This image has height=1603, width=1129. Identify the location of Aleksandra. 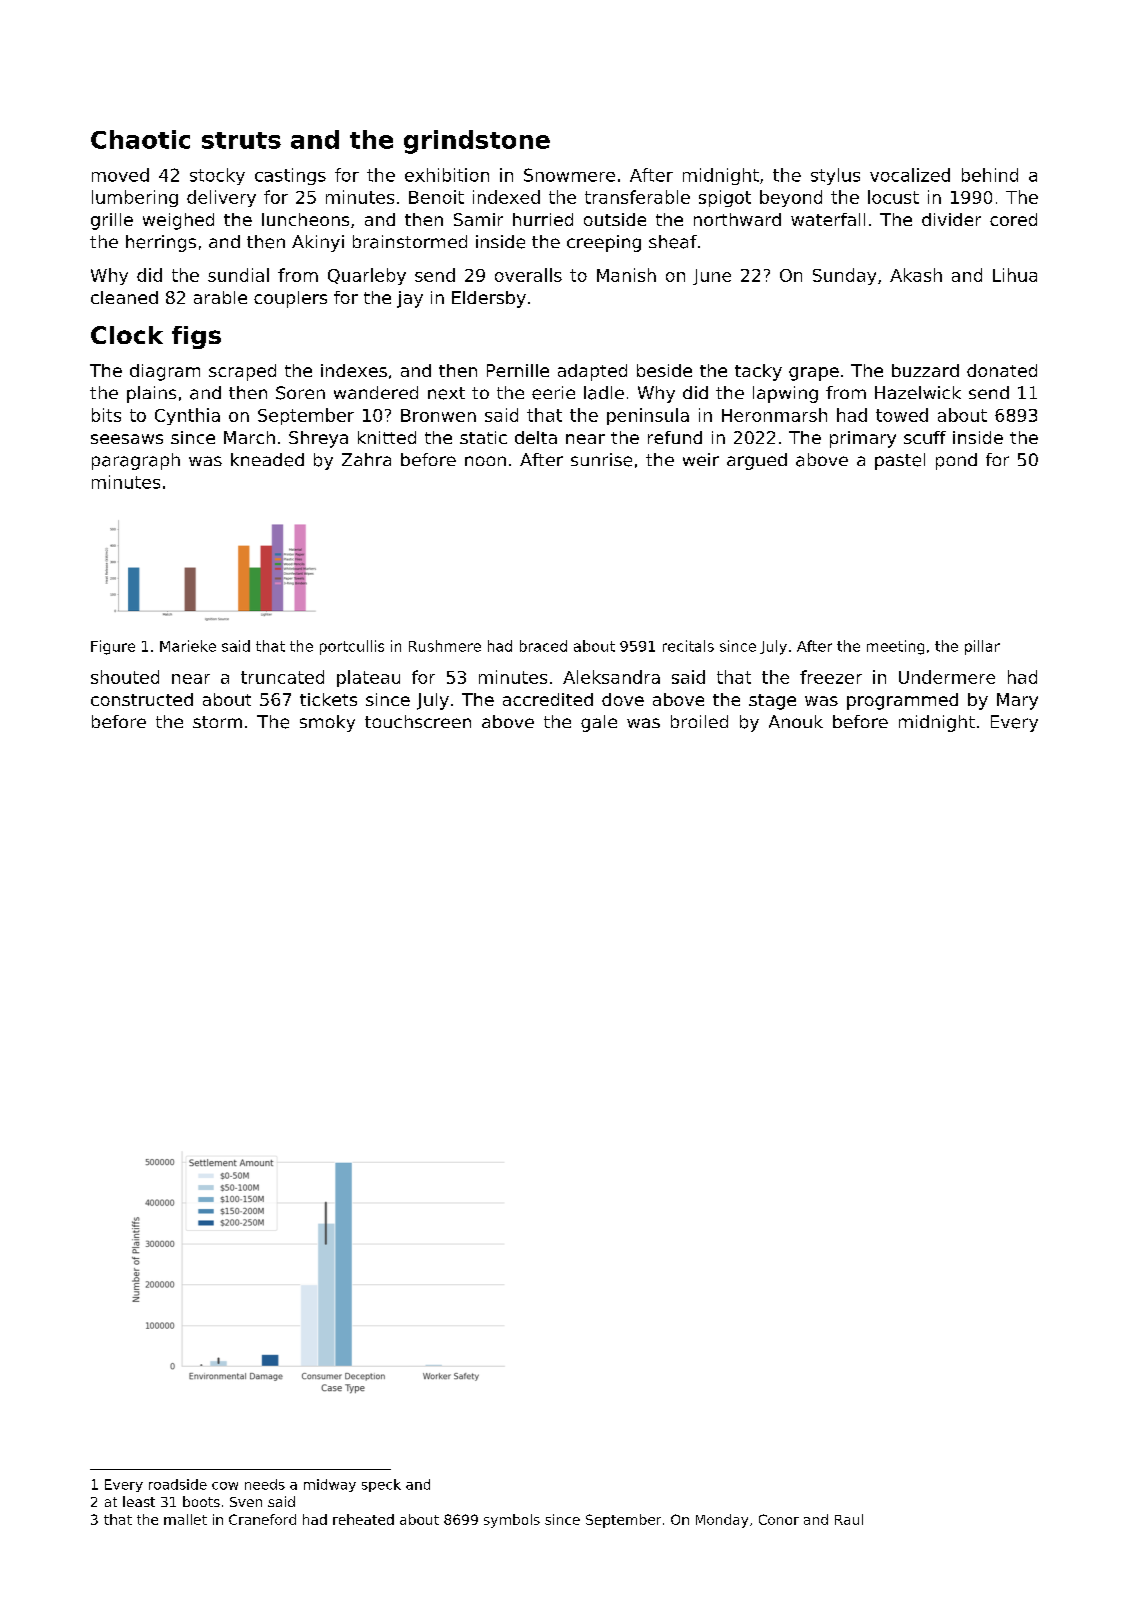
(611, 677).
